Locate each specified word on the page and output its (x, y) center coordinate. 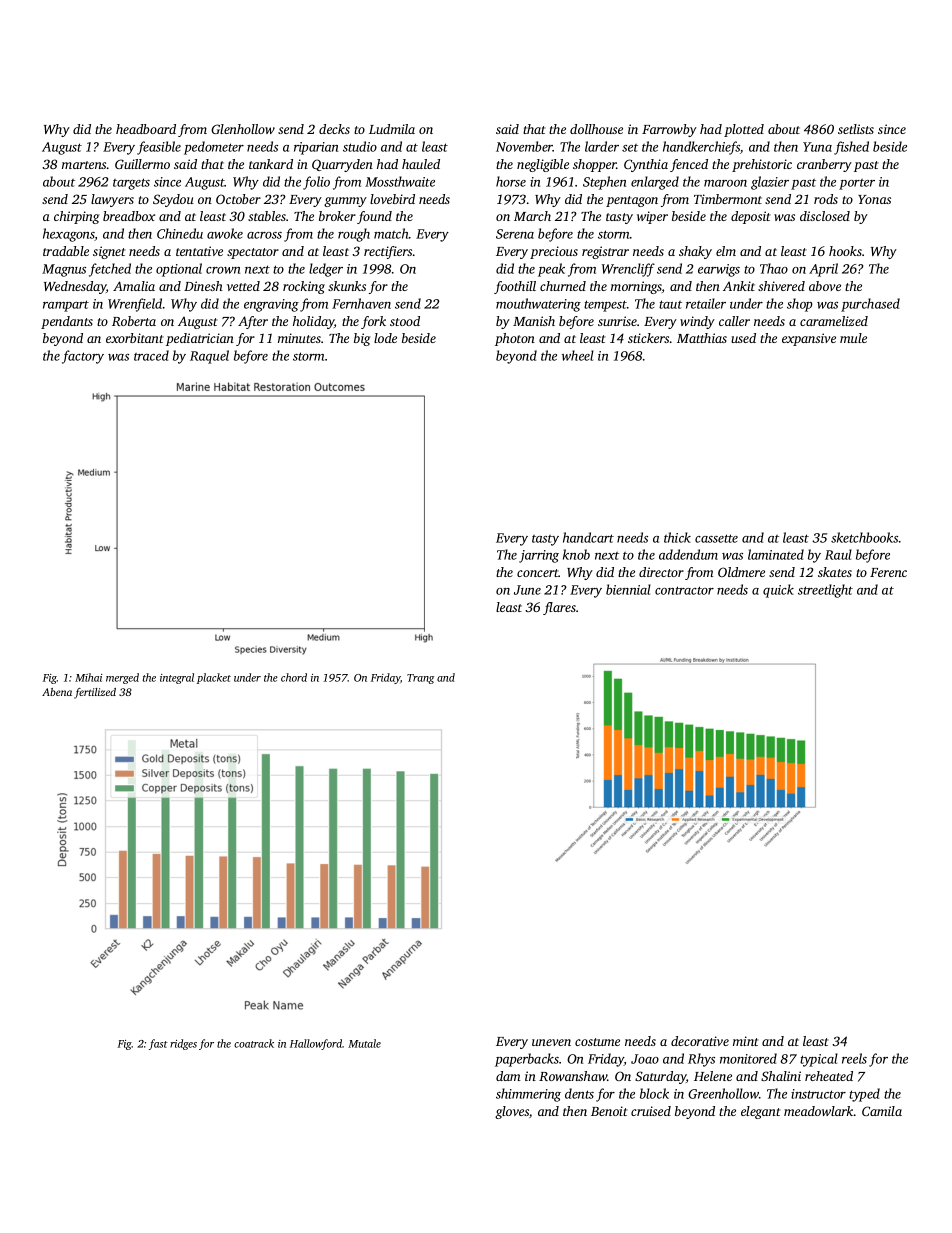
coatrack (254, 1043)
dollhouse (596, 129)
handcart (588, 537)
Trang (420, 679)
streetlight (825, 591)
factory (83, 357)
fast (158, 1044)
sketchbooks (864, 537)
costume (597, 1042)
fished (851, 148)
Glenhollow (243, 129)
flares (559, 608)
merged (122, 678)
